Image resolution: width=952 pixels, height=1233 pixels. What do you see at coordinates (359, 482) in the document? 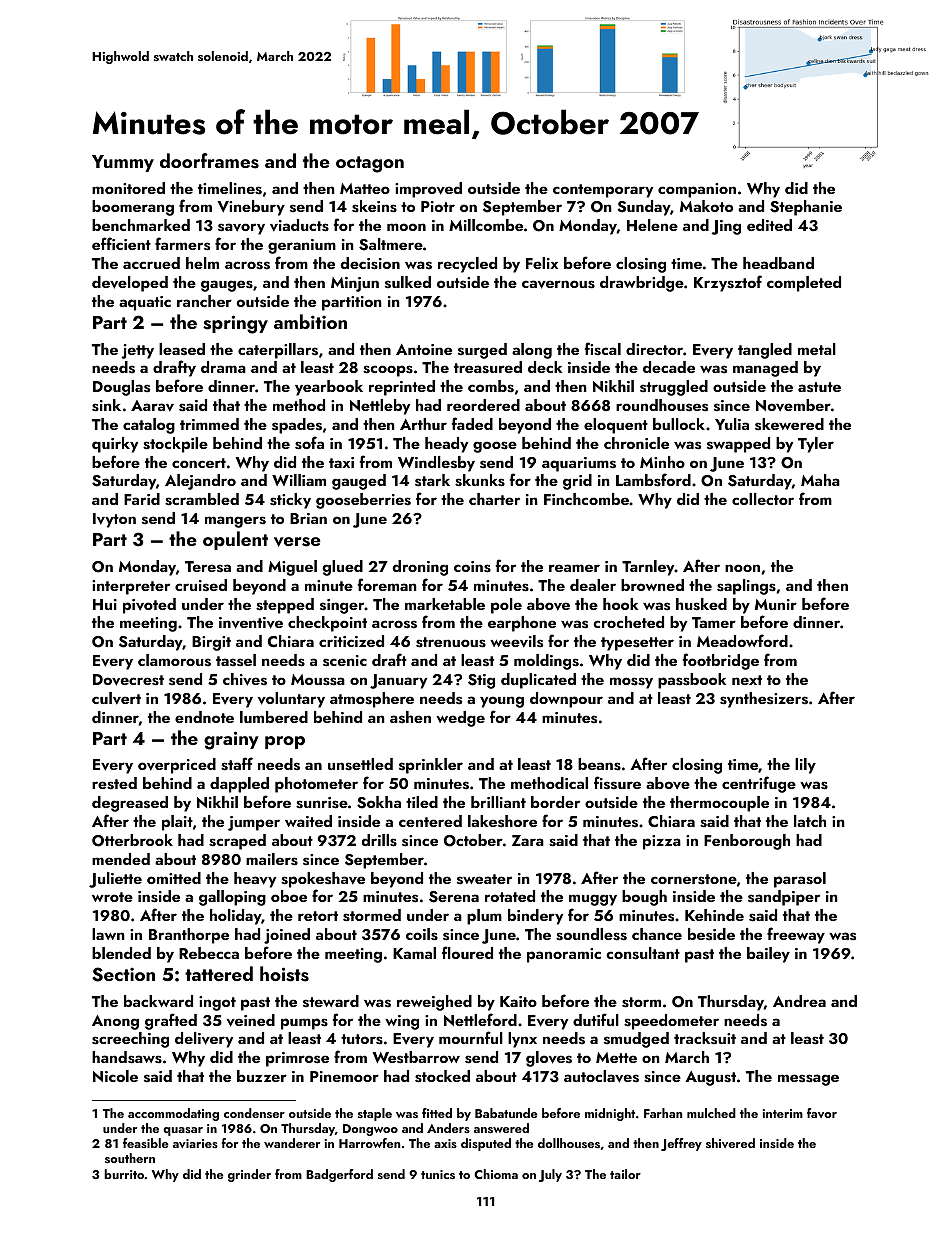
I see `gauged` at bounding box center [359, 482].
